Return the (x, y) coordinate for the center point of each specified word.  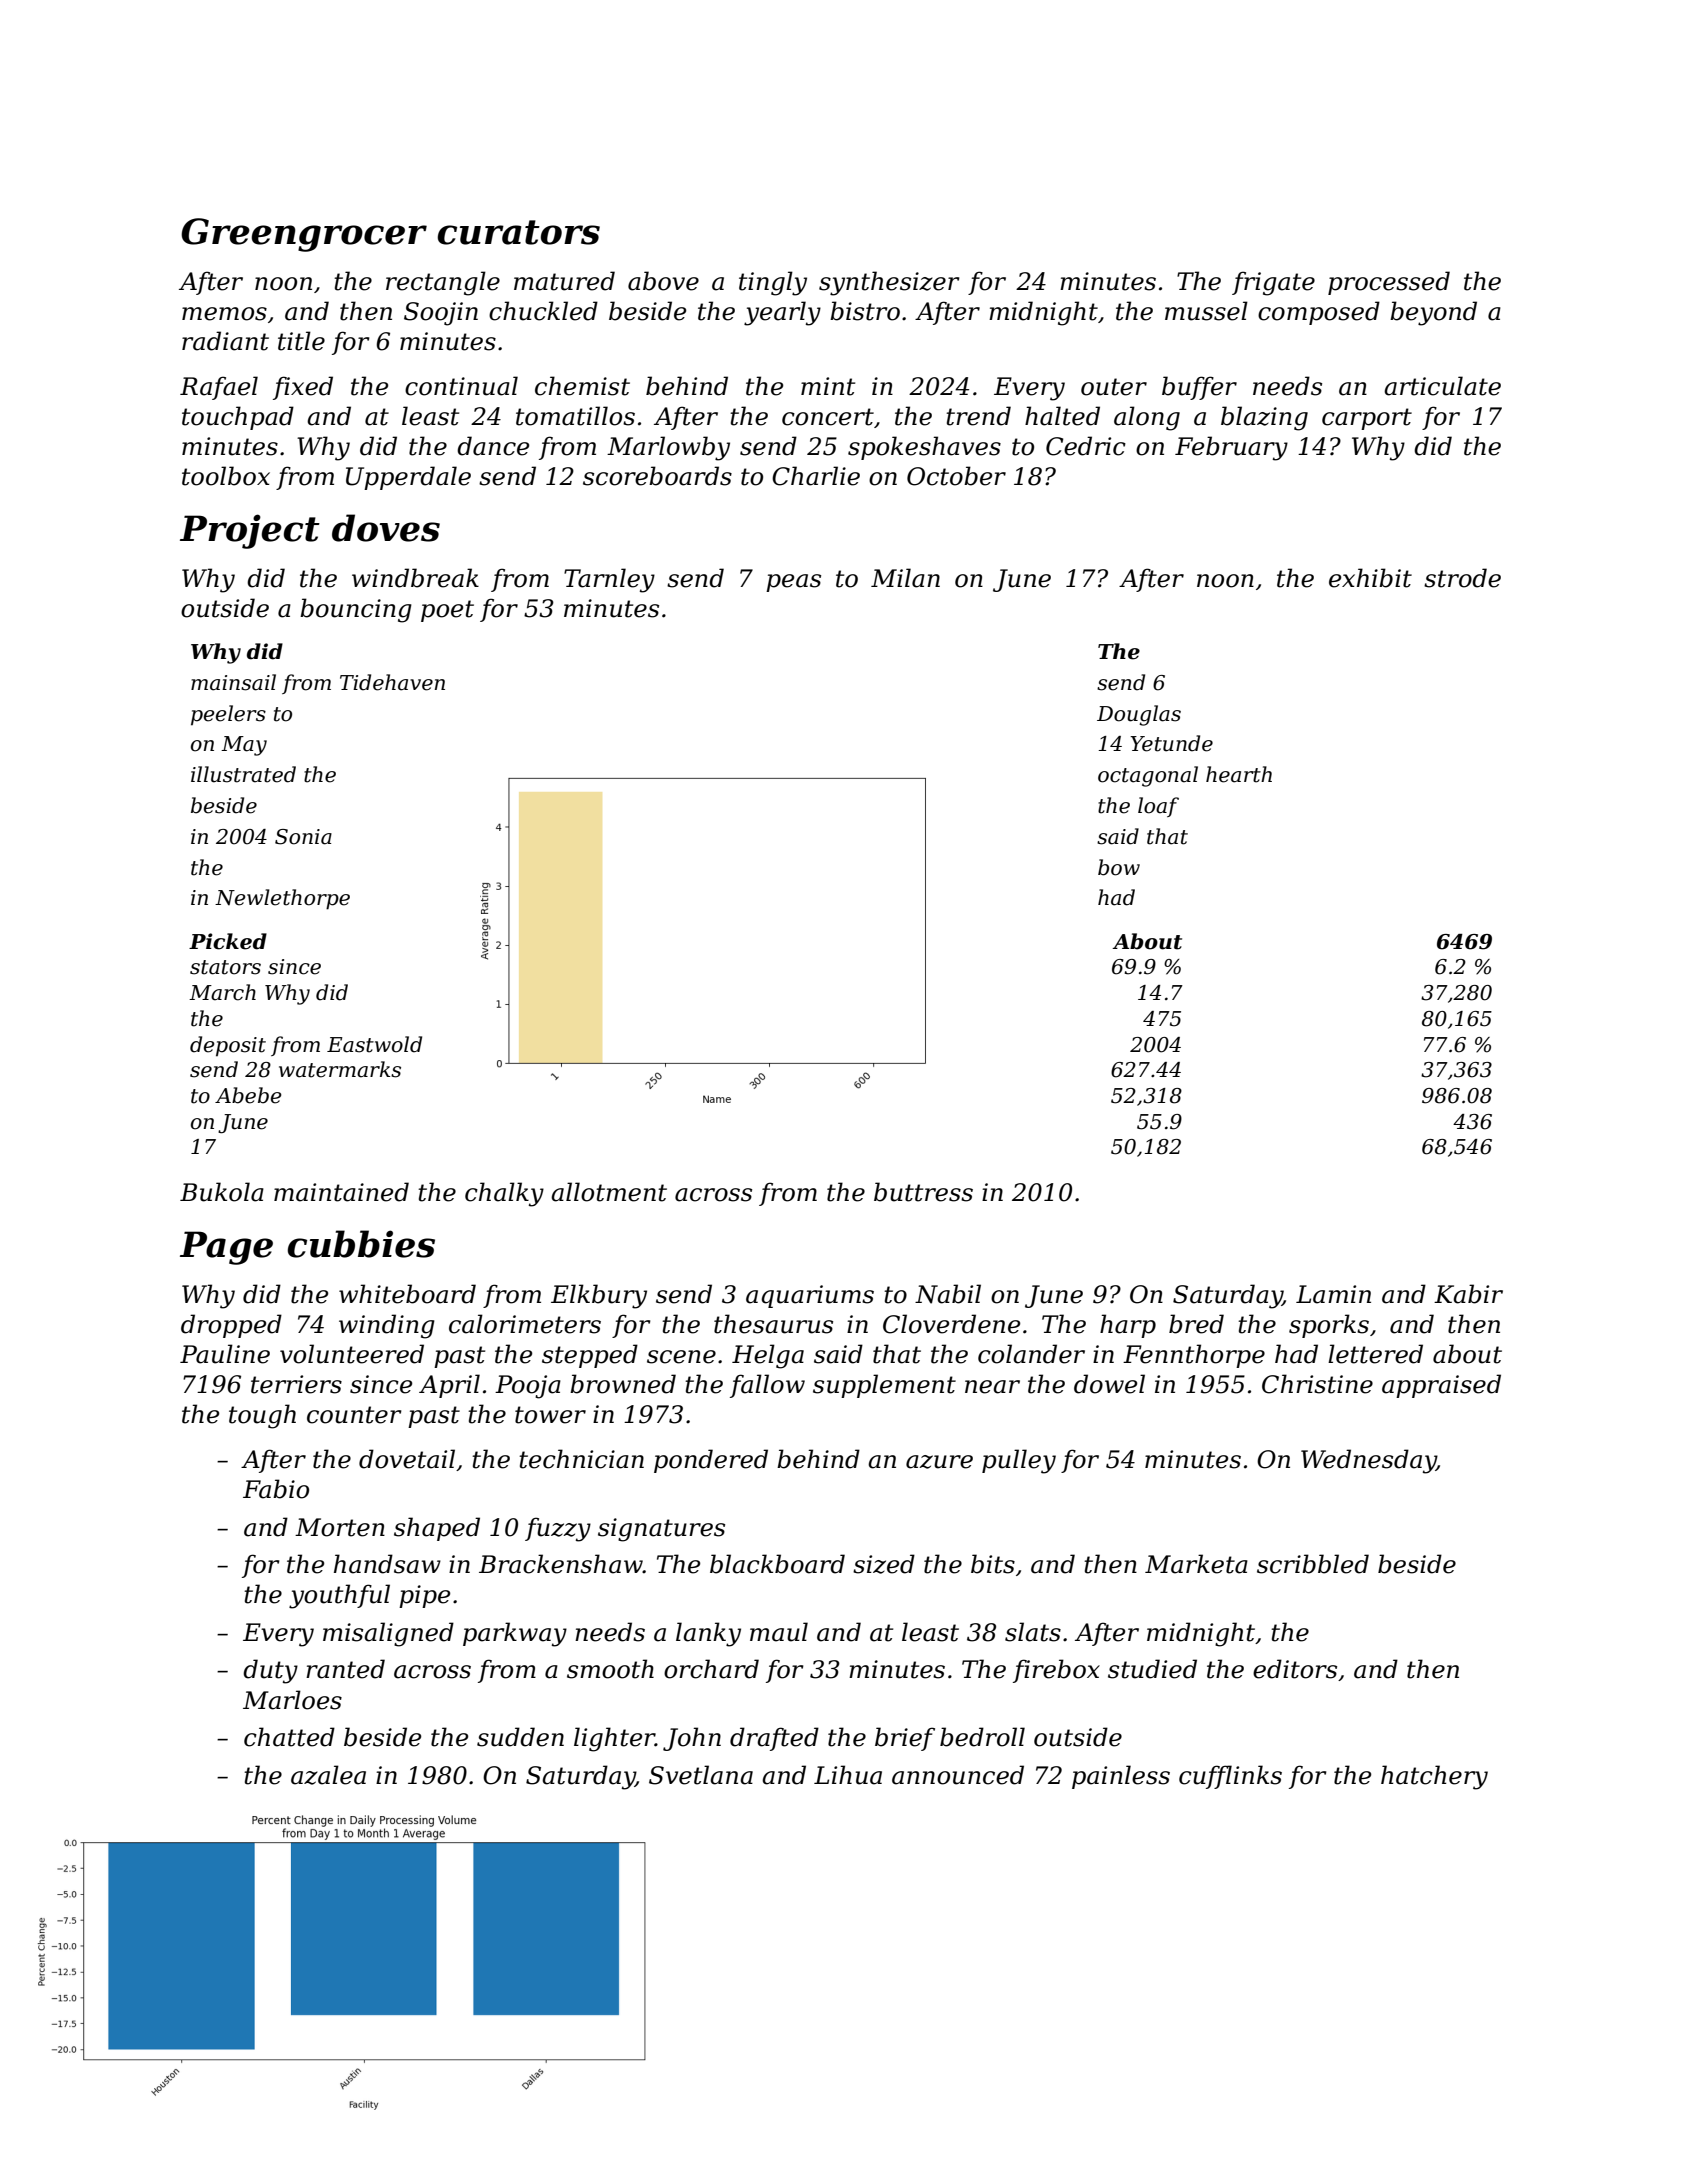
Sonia (303, 837)
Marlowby (668, 448)
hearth (1239, 774)
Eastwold (374, 1044)
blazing (1264, 418)
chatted (289, 1737)
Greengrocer (304, 235)
